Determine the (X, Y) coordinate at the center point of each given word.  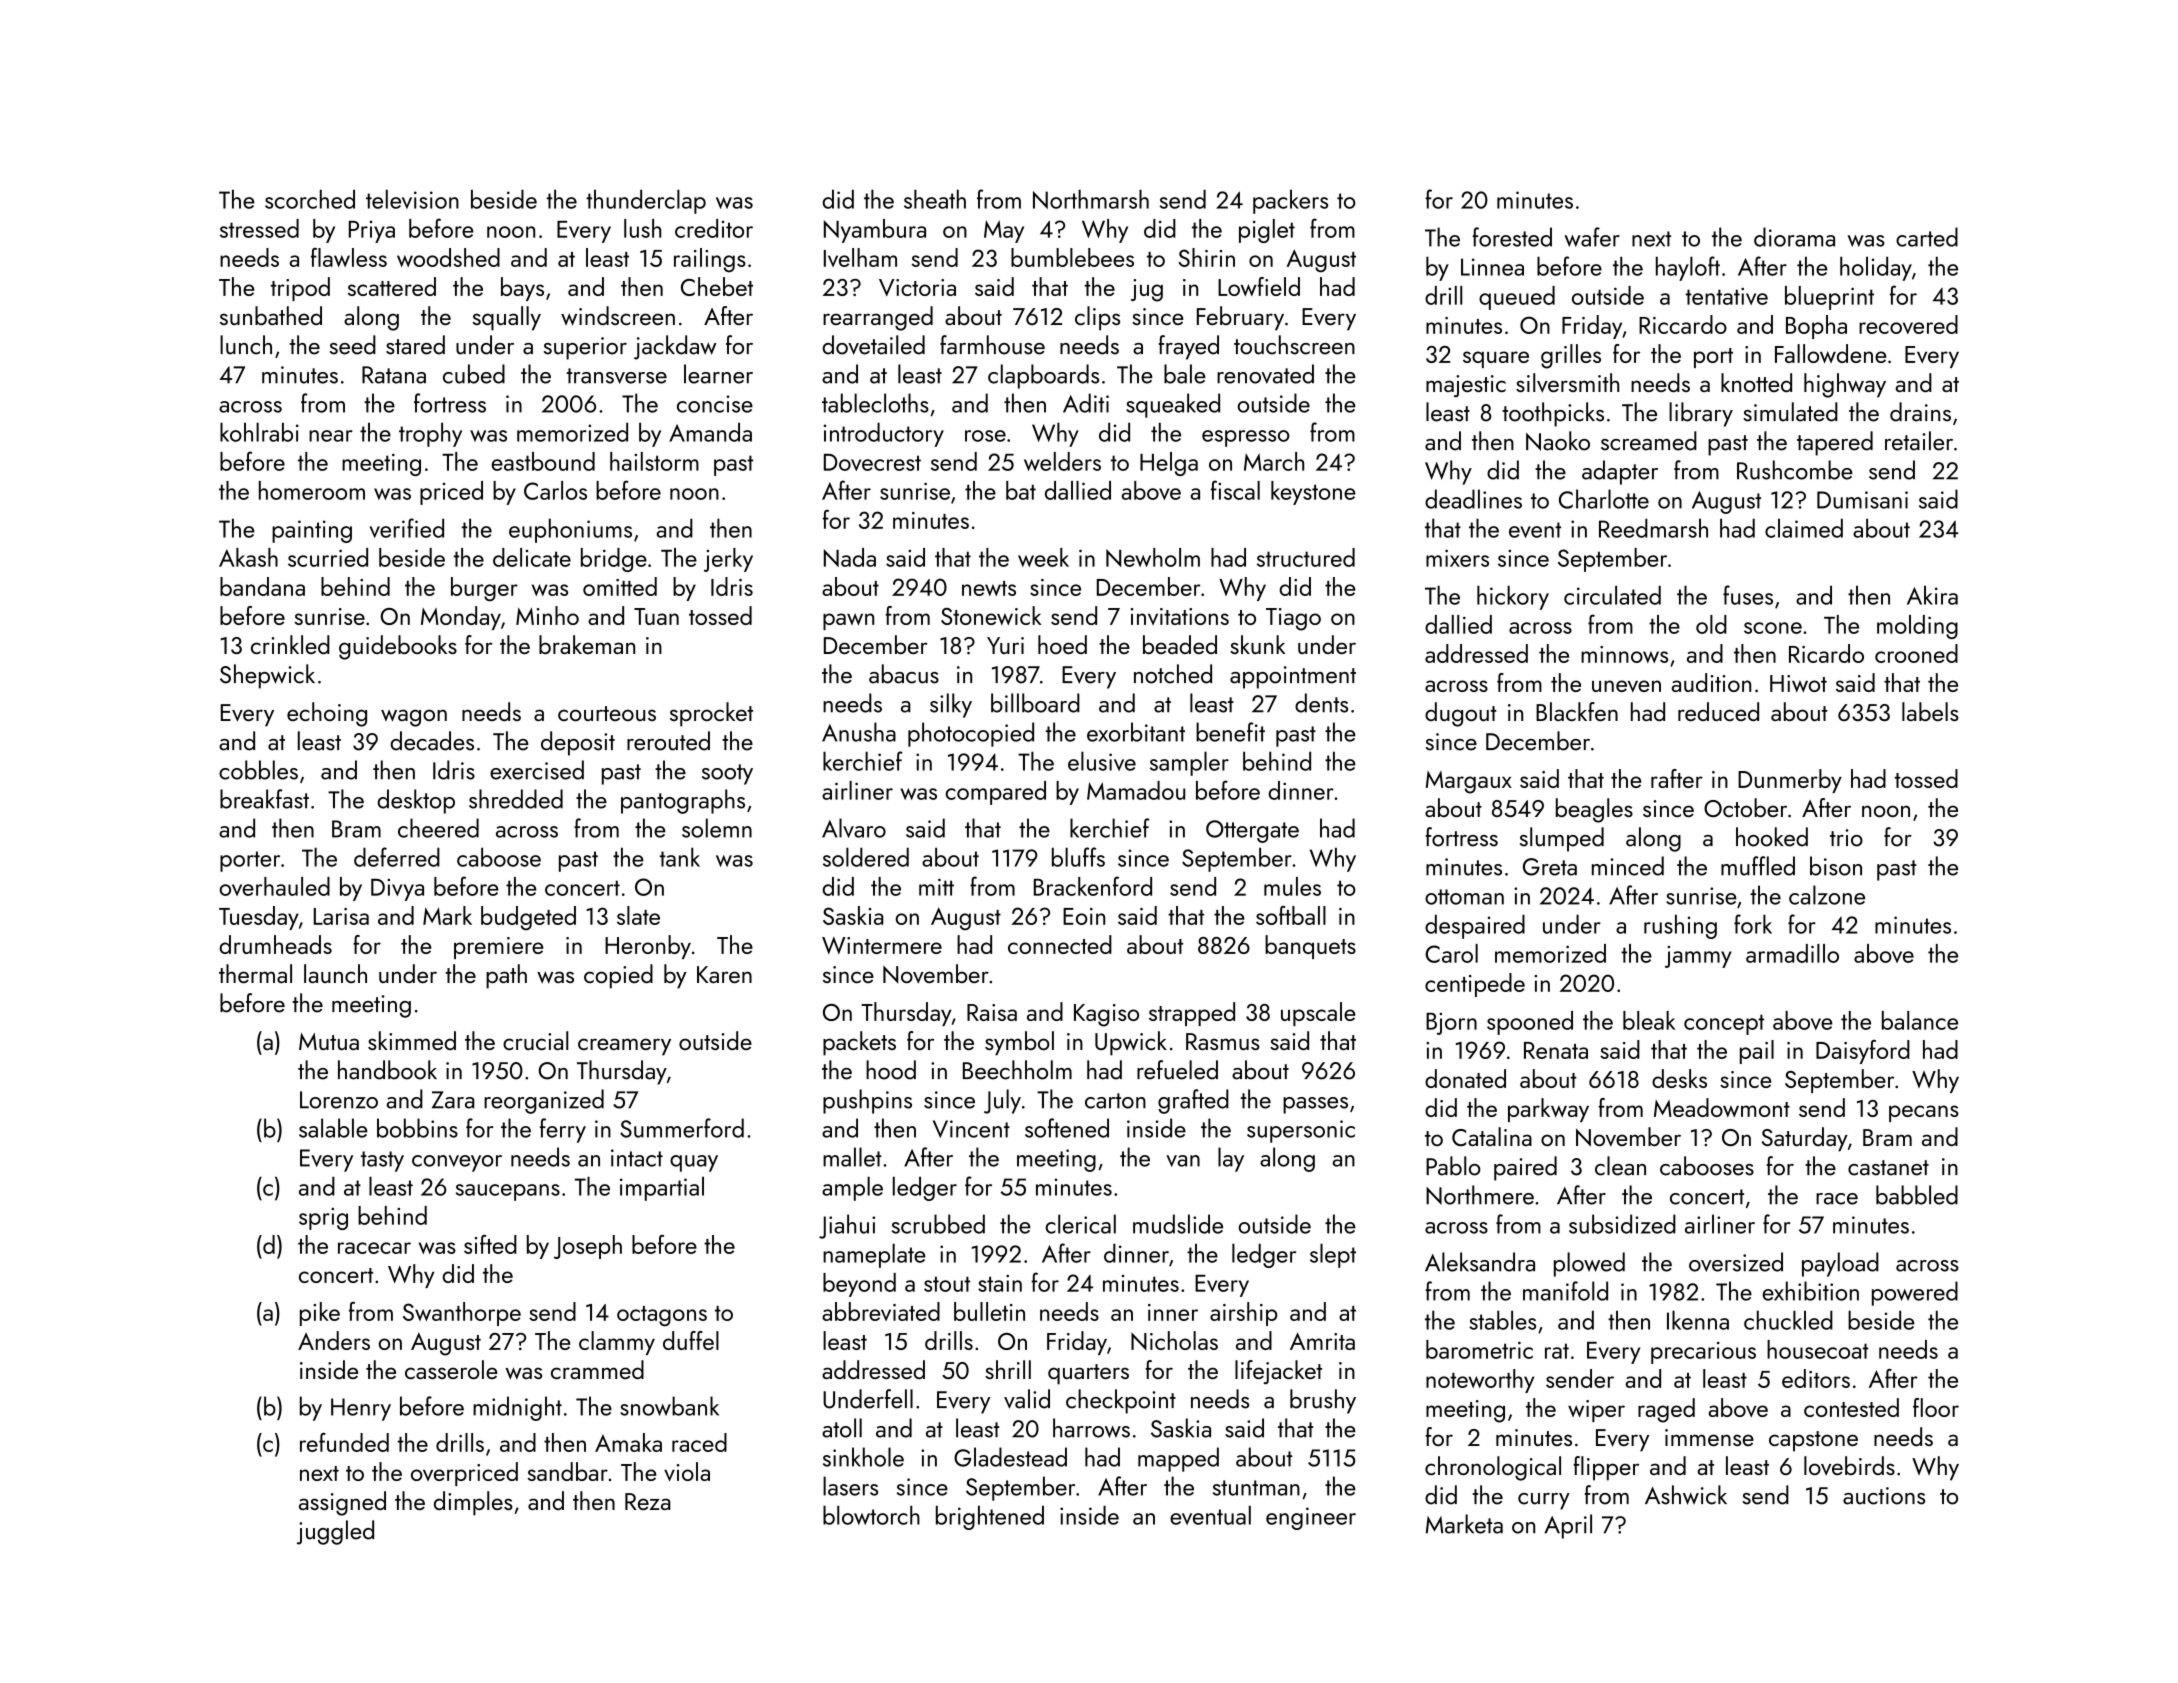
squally (507, 318)
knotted (1756, 382)
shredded (516, 799)
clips (1097, 318)
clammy (617, 1343)
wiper (1596, 1411)
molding (1917, 627)
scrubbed (938, 1224)
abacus (904, 674)
